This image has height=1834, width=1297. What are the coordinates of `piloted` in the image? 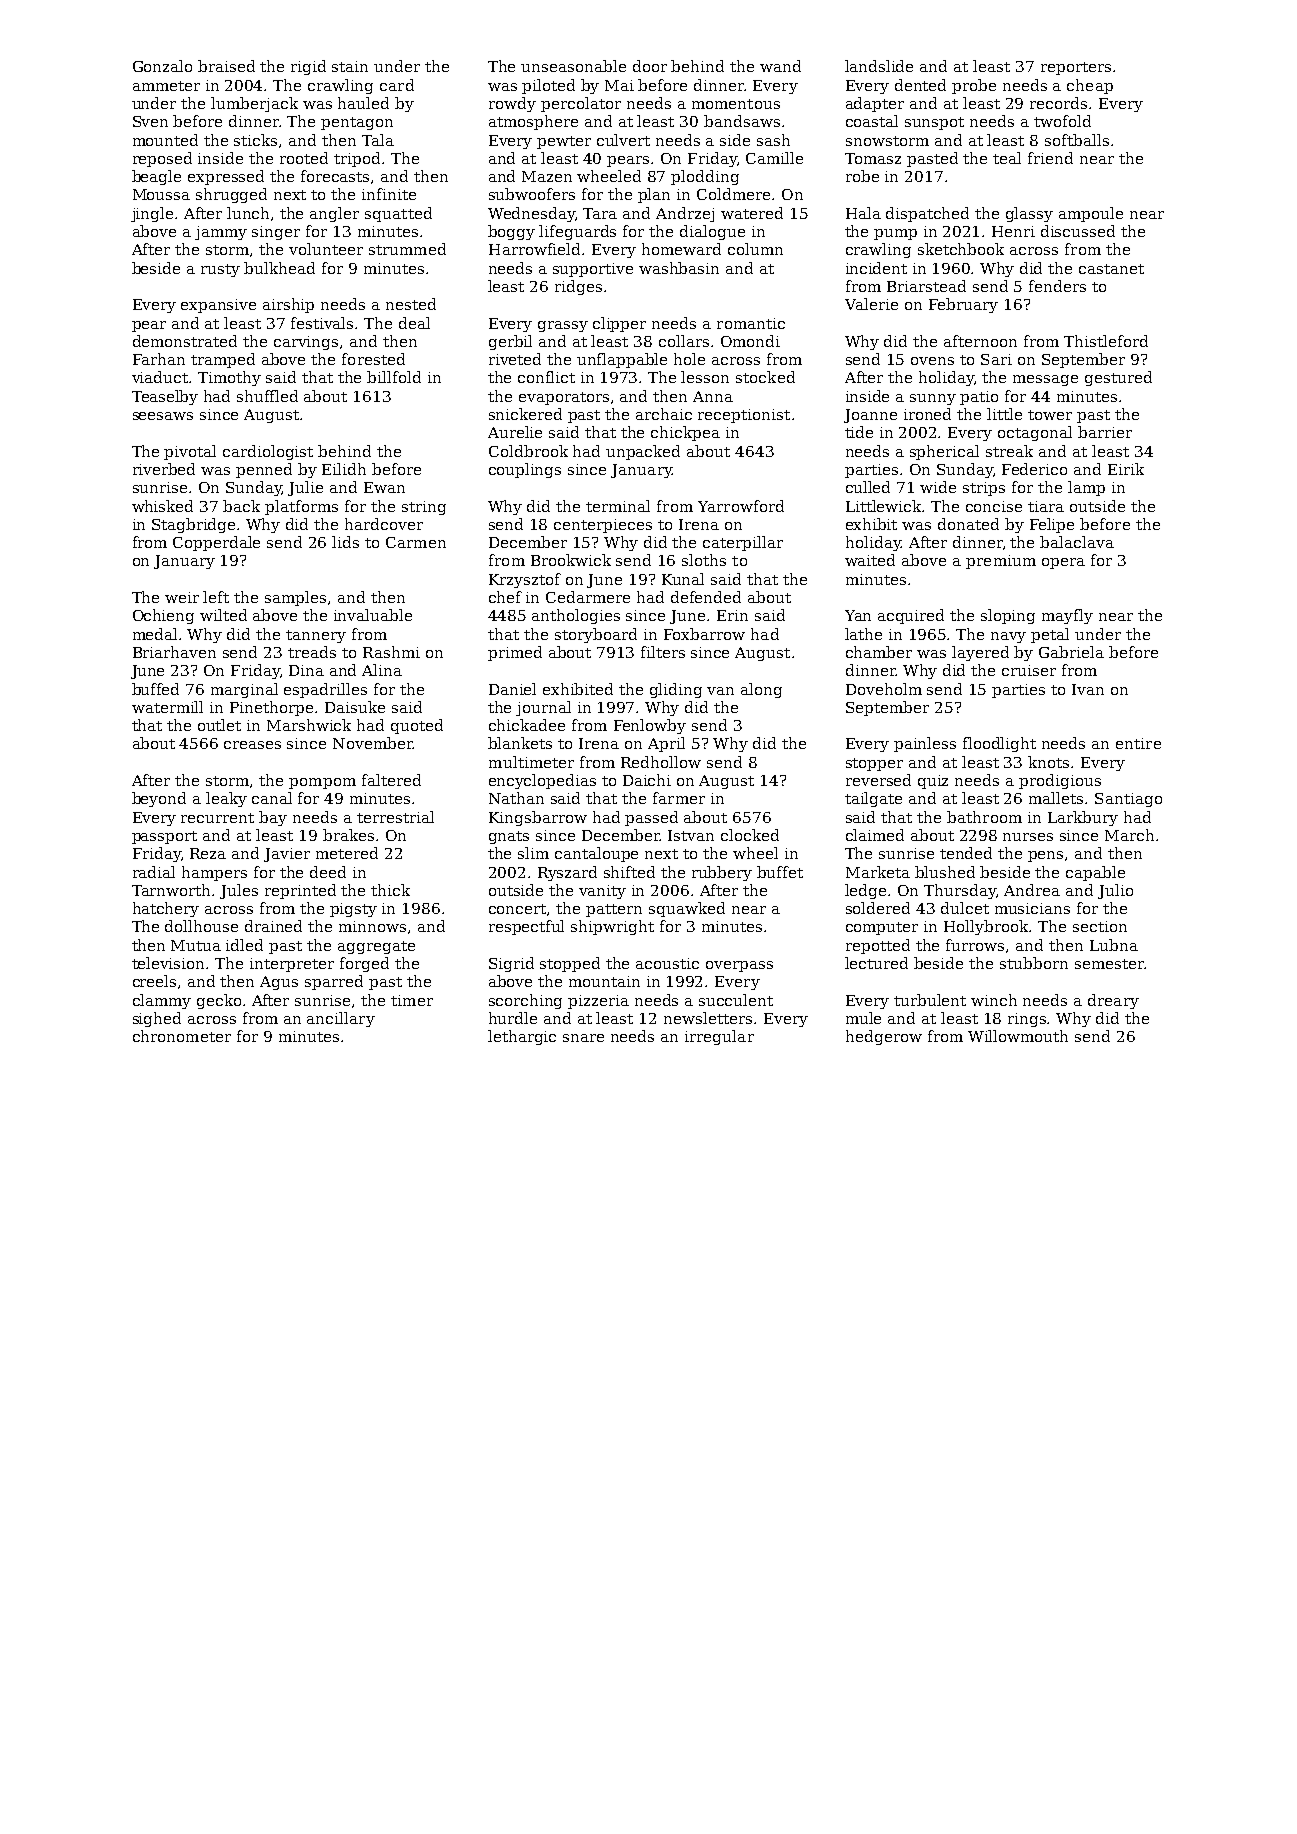 It's located at (548, 86).
